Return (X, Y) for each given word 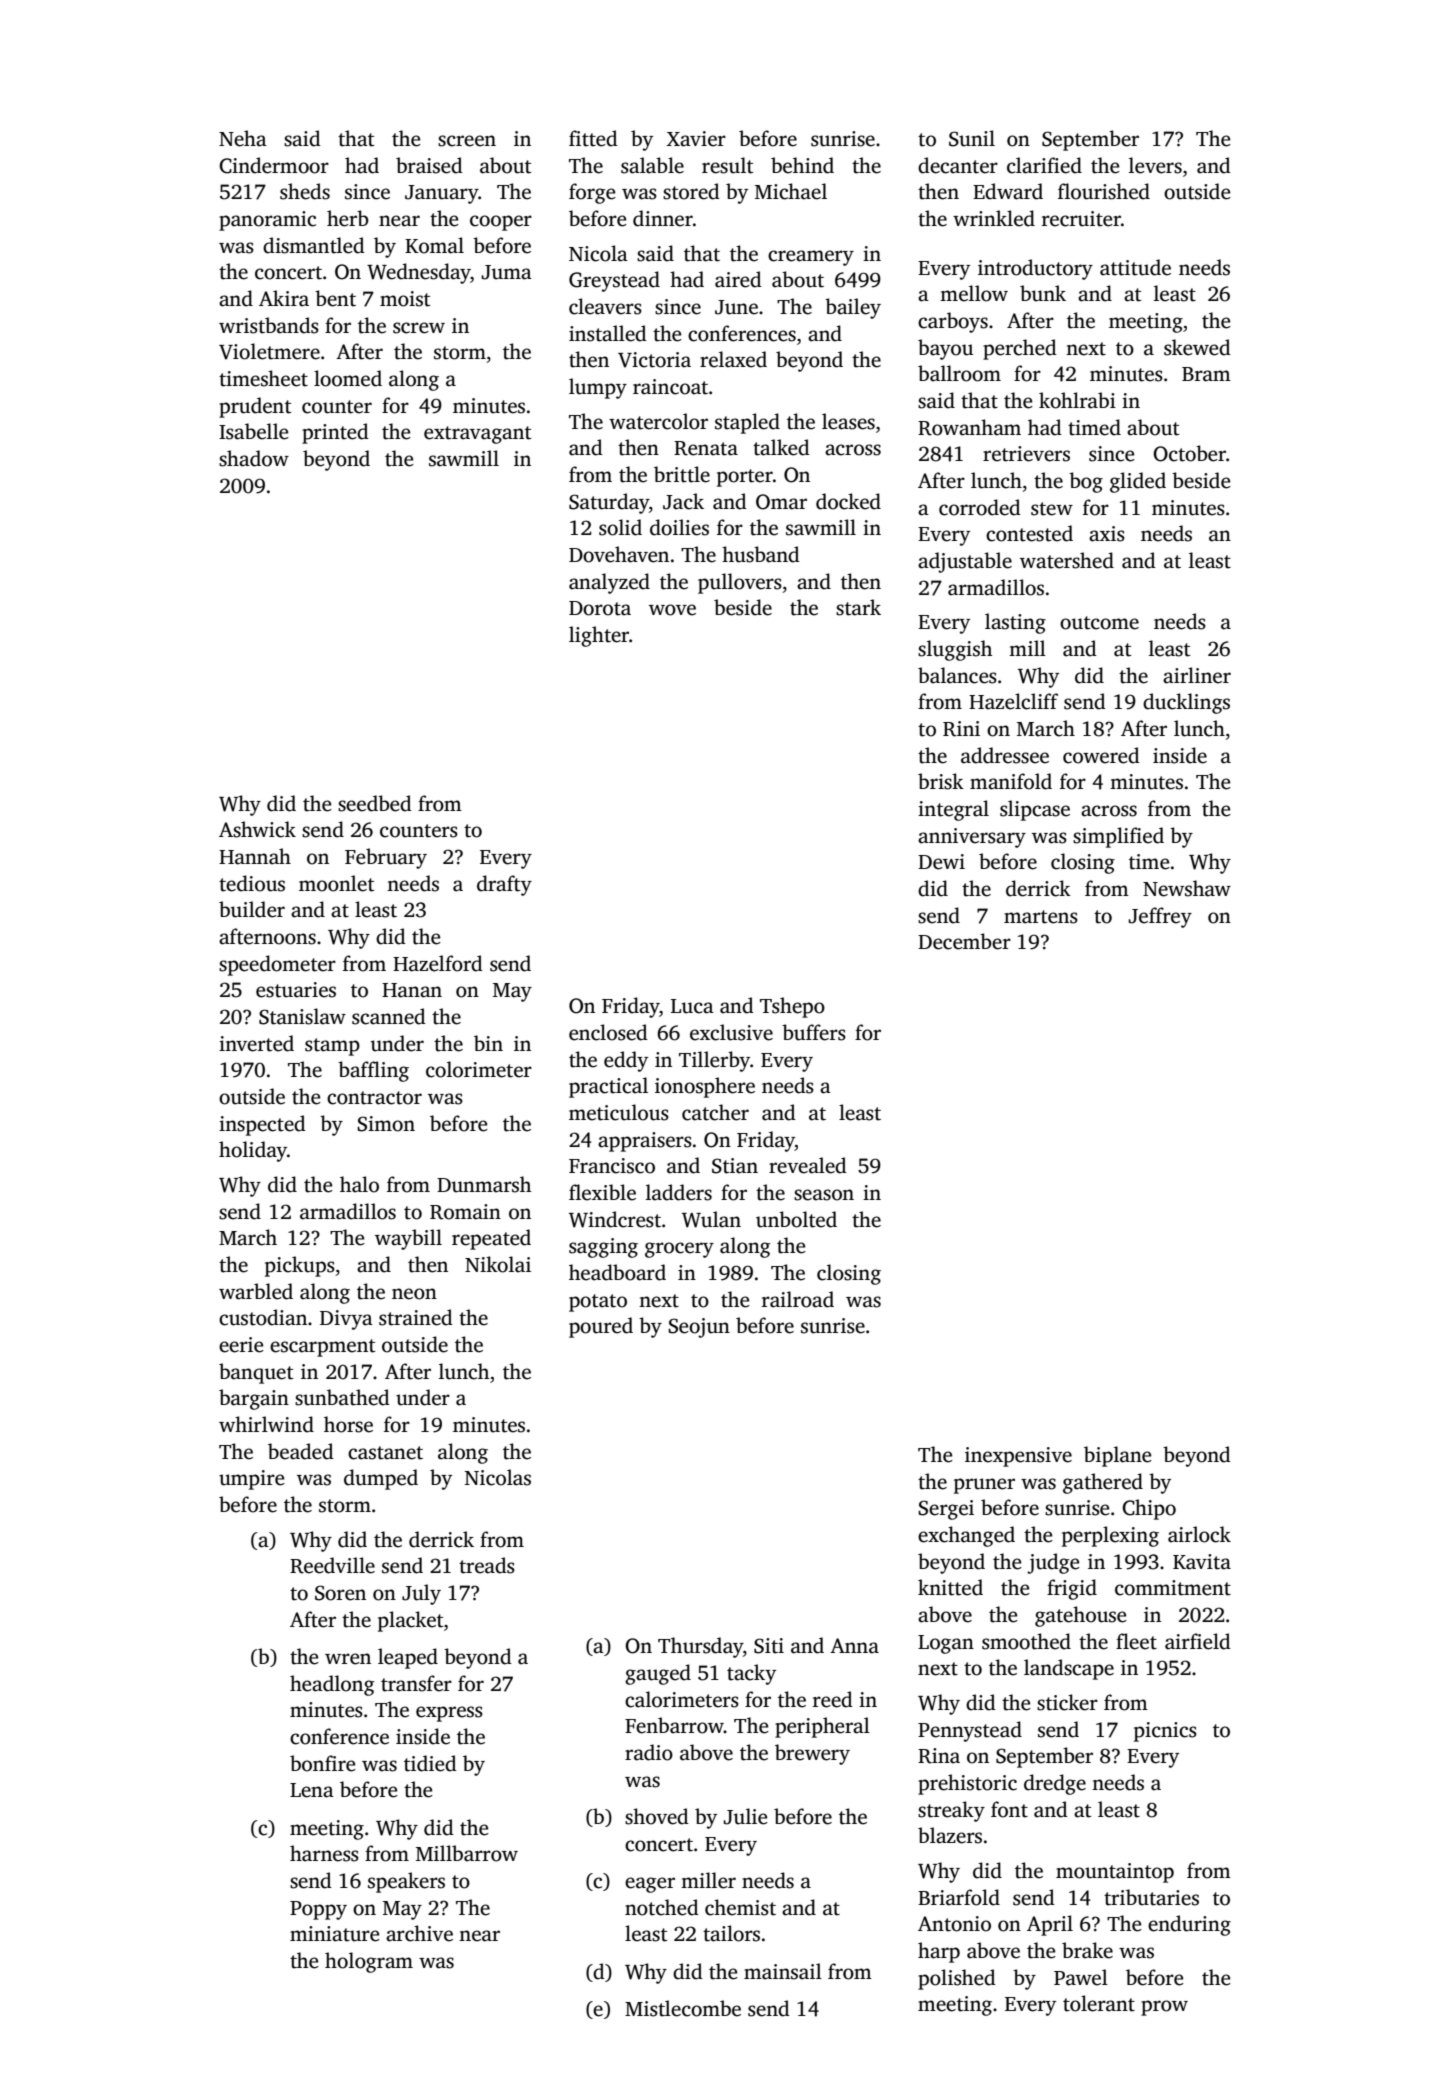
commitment (1173, 1588)
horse (348, 1424)
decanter (958, 165)
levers (1155, 165)
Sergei (946, 1510)
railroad (798, 1299)
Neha (243, 138)
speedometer (277, 965)
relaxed (733, 359)
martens (1041, 917)
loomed (348, 378)
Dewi (941, 862)
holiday (253, 1151)
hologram (369, 1962)
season (824, 1195)
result (727, 165)
